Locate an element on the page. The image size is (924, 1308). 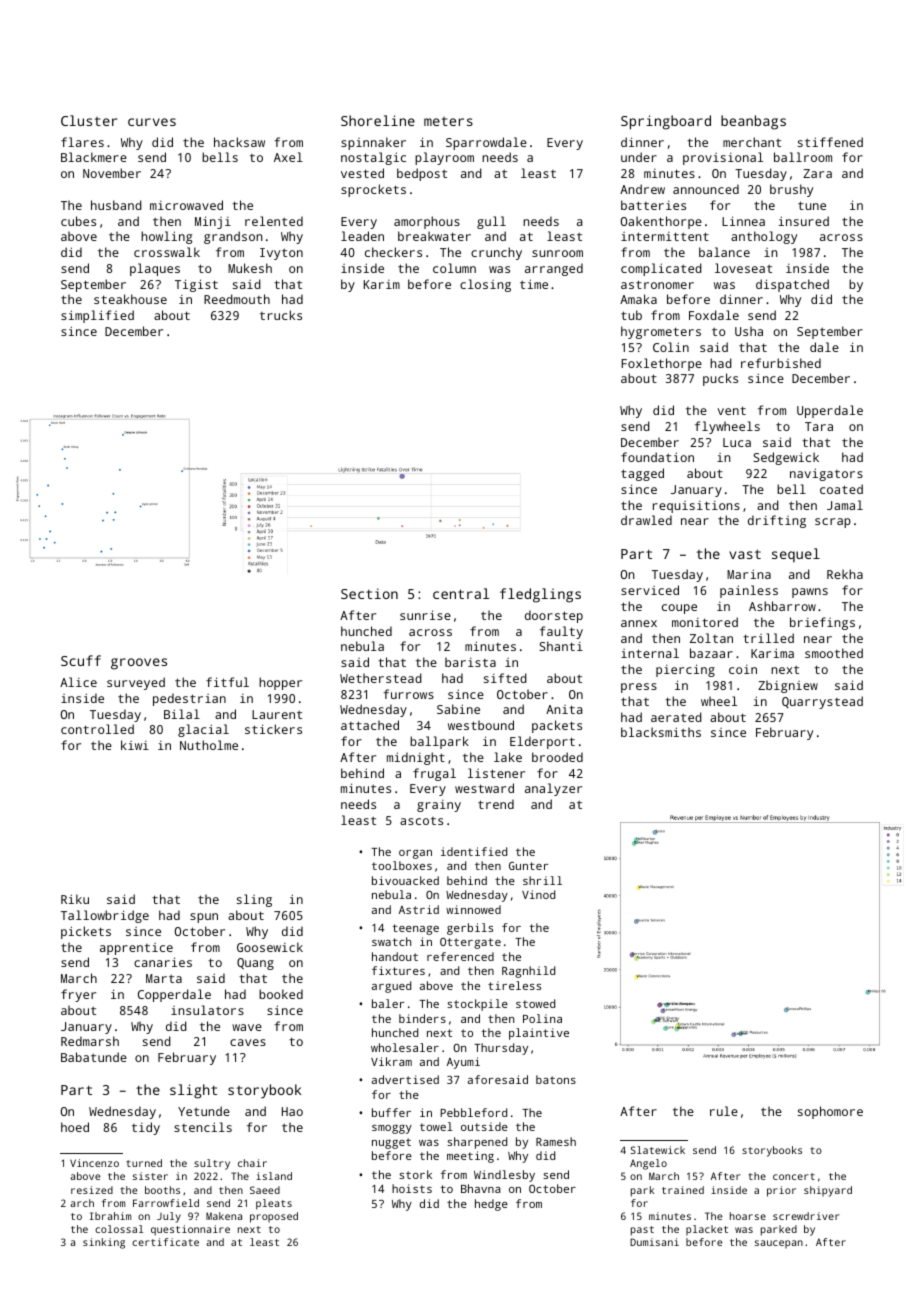
husband is located at coordinates (116, 205).
